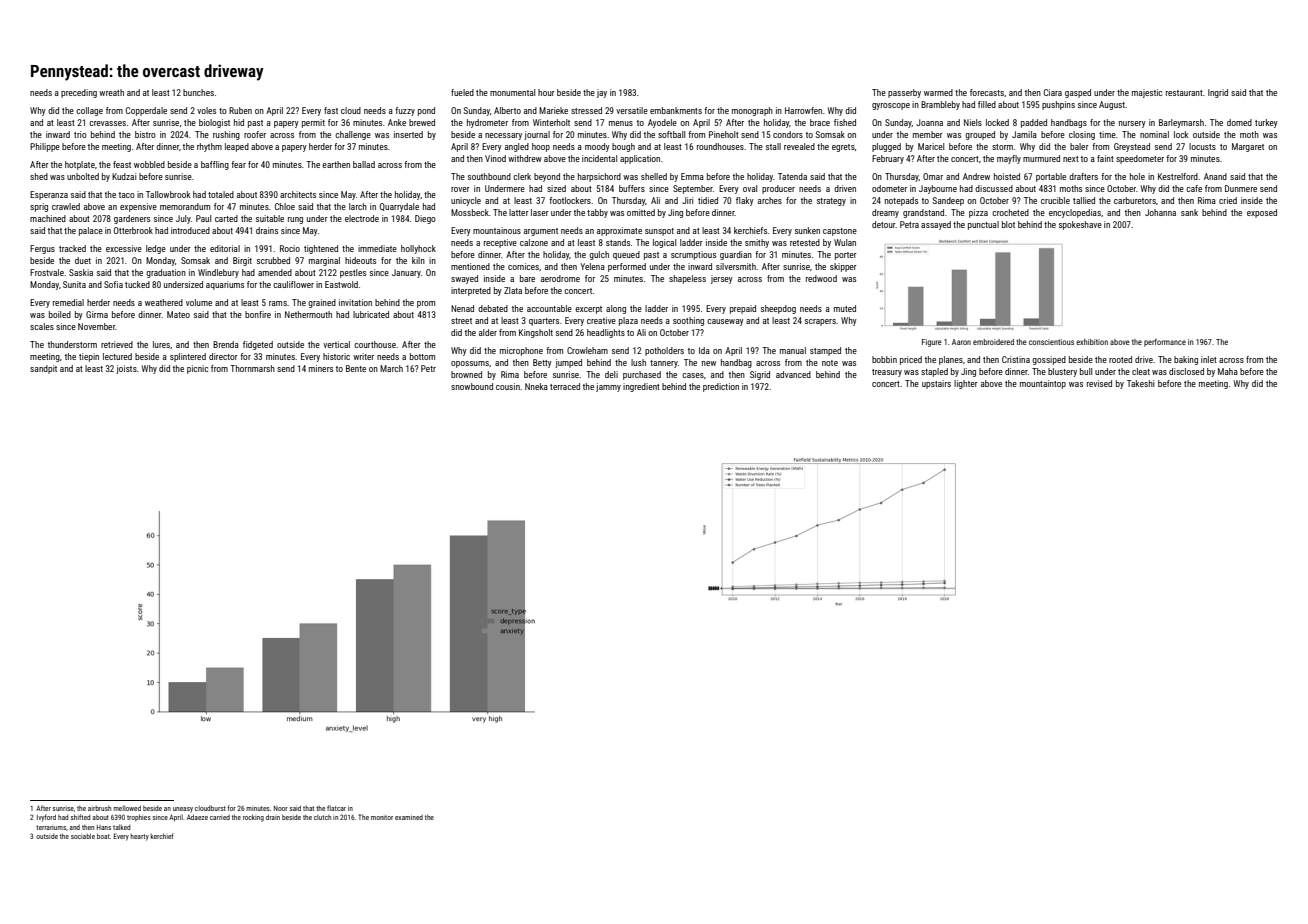 The image size is (1308, 924). What do you see at coordinates (111, 92) in the screenshot?
I see `wreath` at bounding box center [111, 92].
